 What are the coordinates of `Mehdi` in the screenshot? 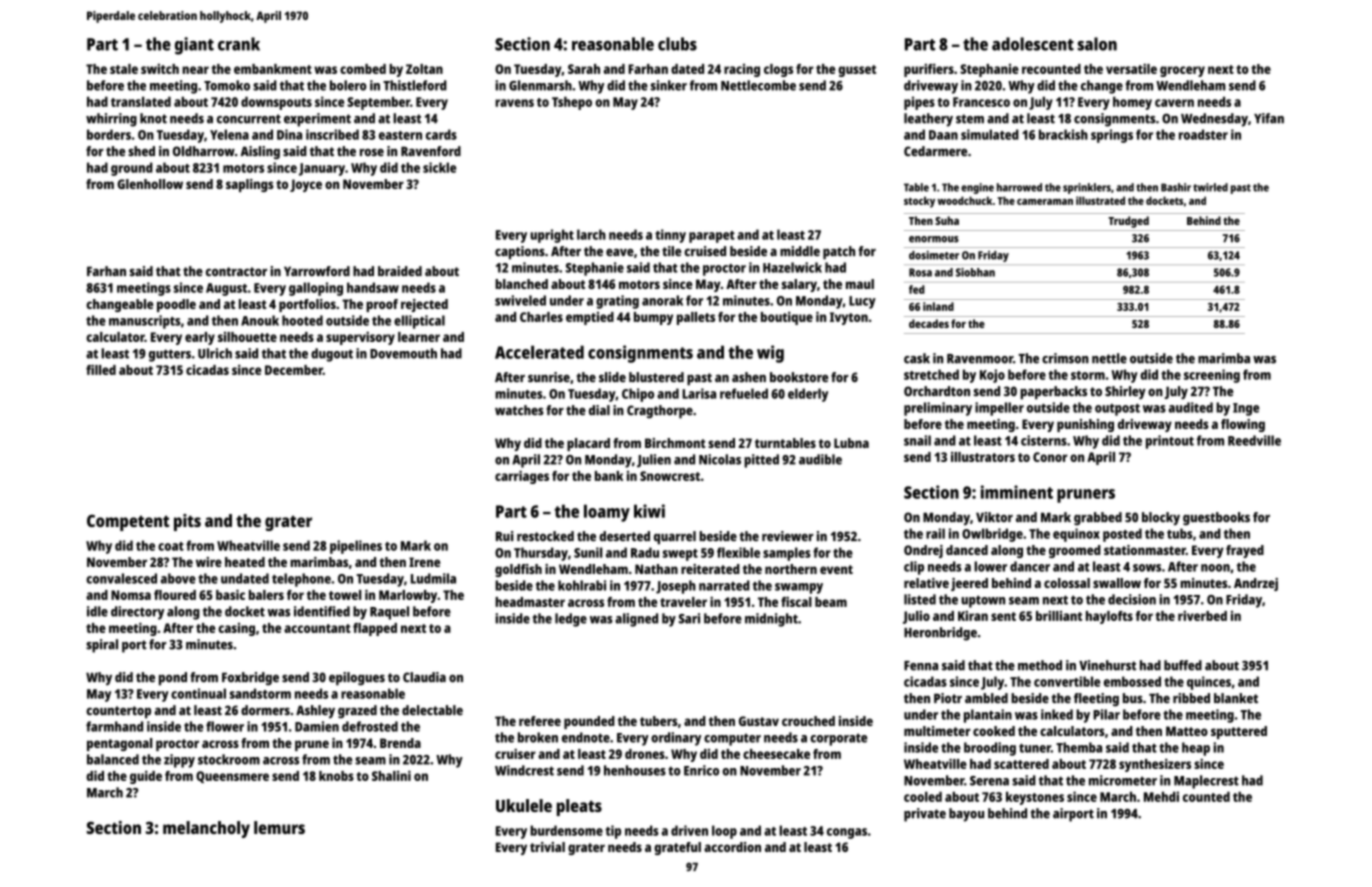 It's located at (1161, 796).
